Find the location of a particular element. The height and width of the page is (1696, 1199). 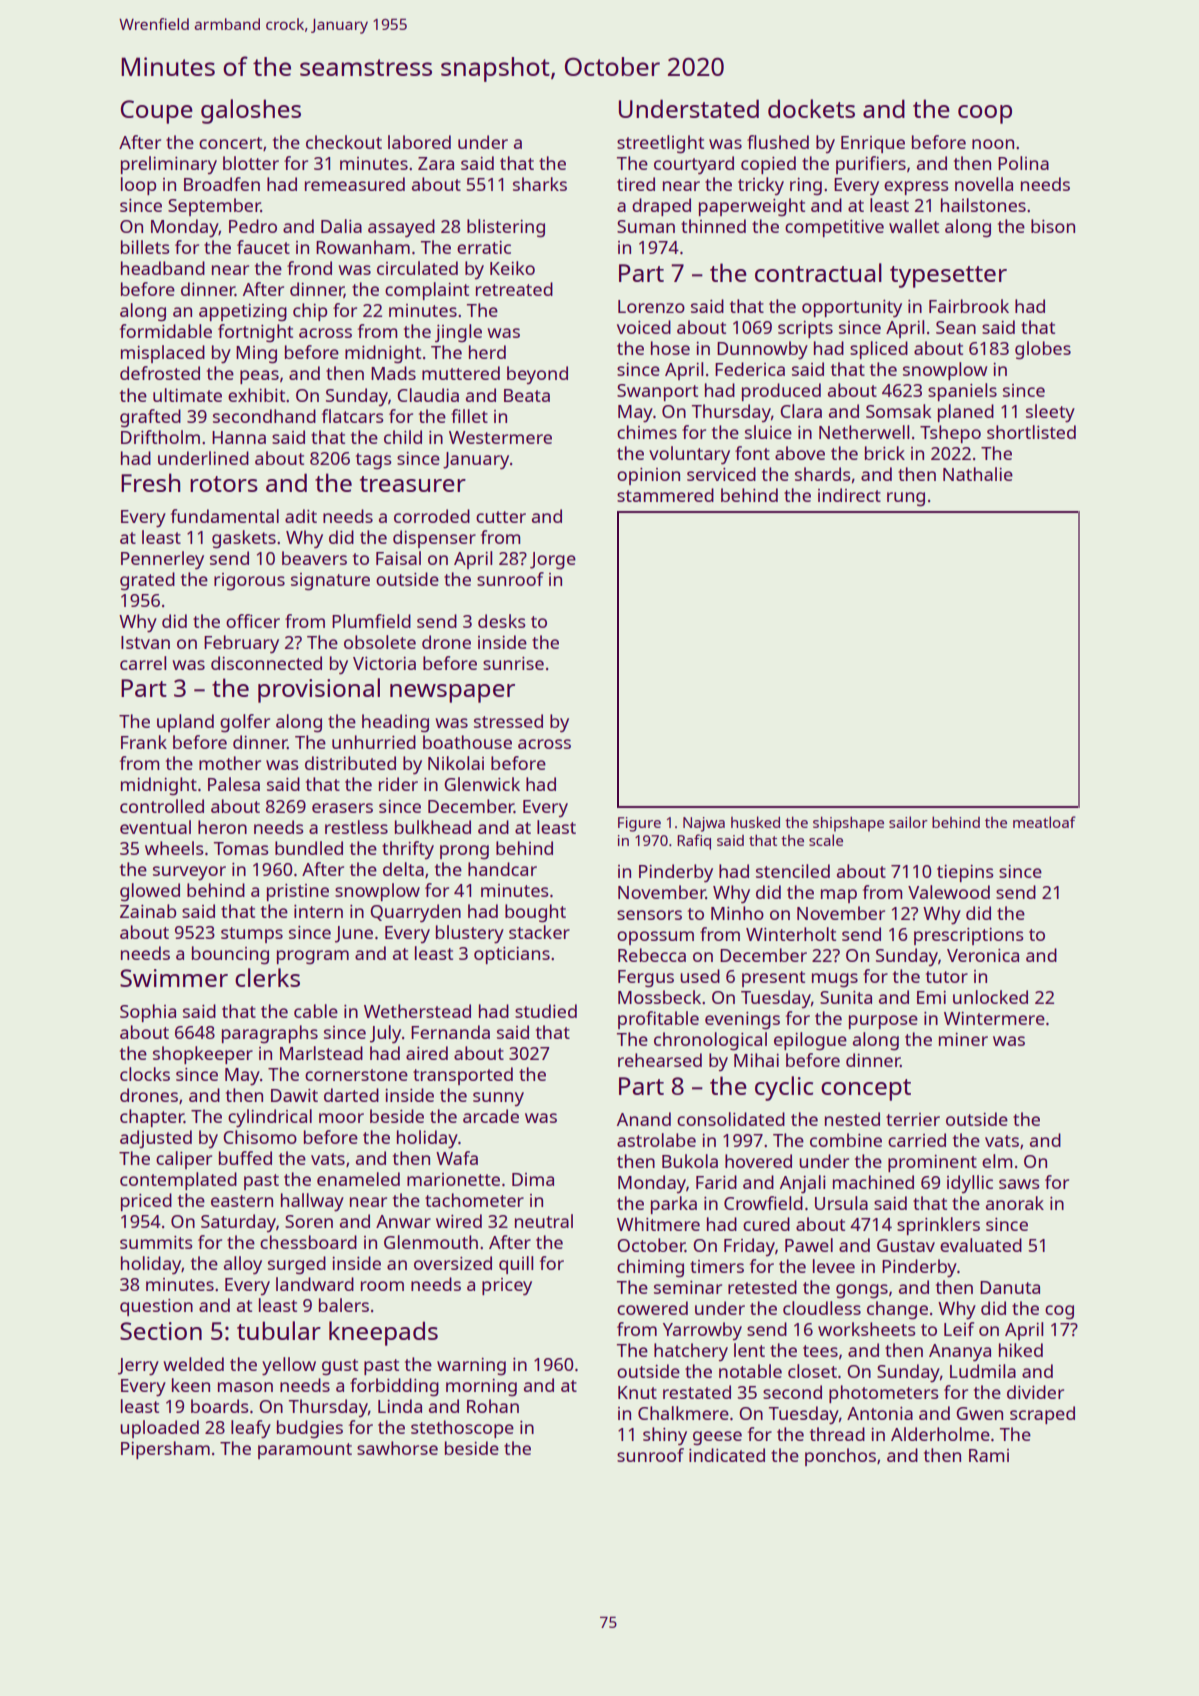

paragraphs is located at coordinates (270, 1034).
